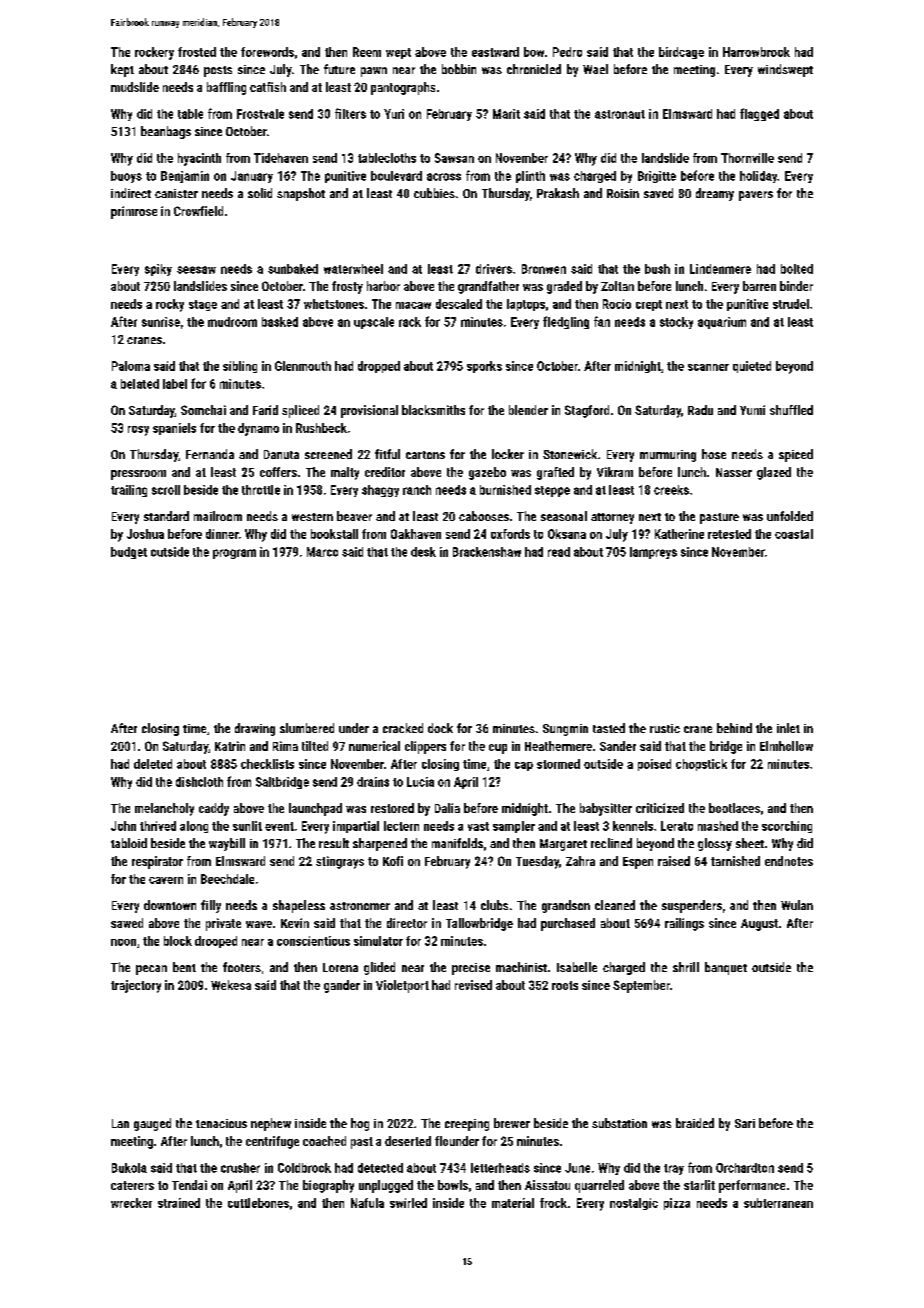  What do you see at coordinates (653, 553) in the screenshot?
I see `lampreys` at bounding box center [653, 553].
